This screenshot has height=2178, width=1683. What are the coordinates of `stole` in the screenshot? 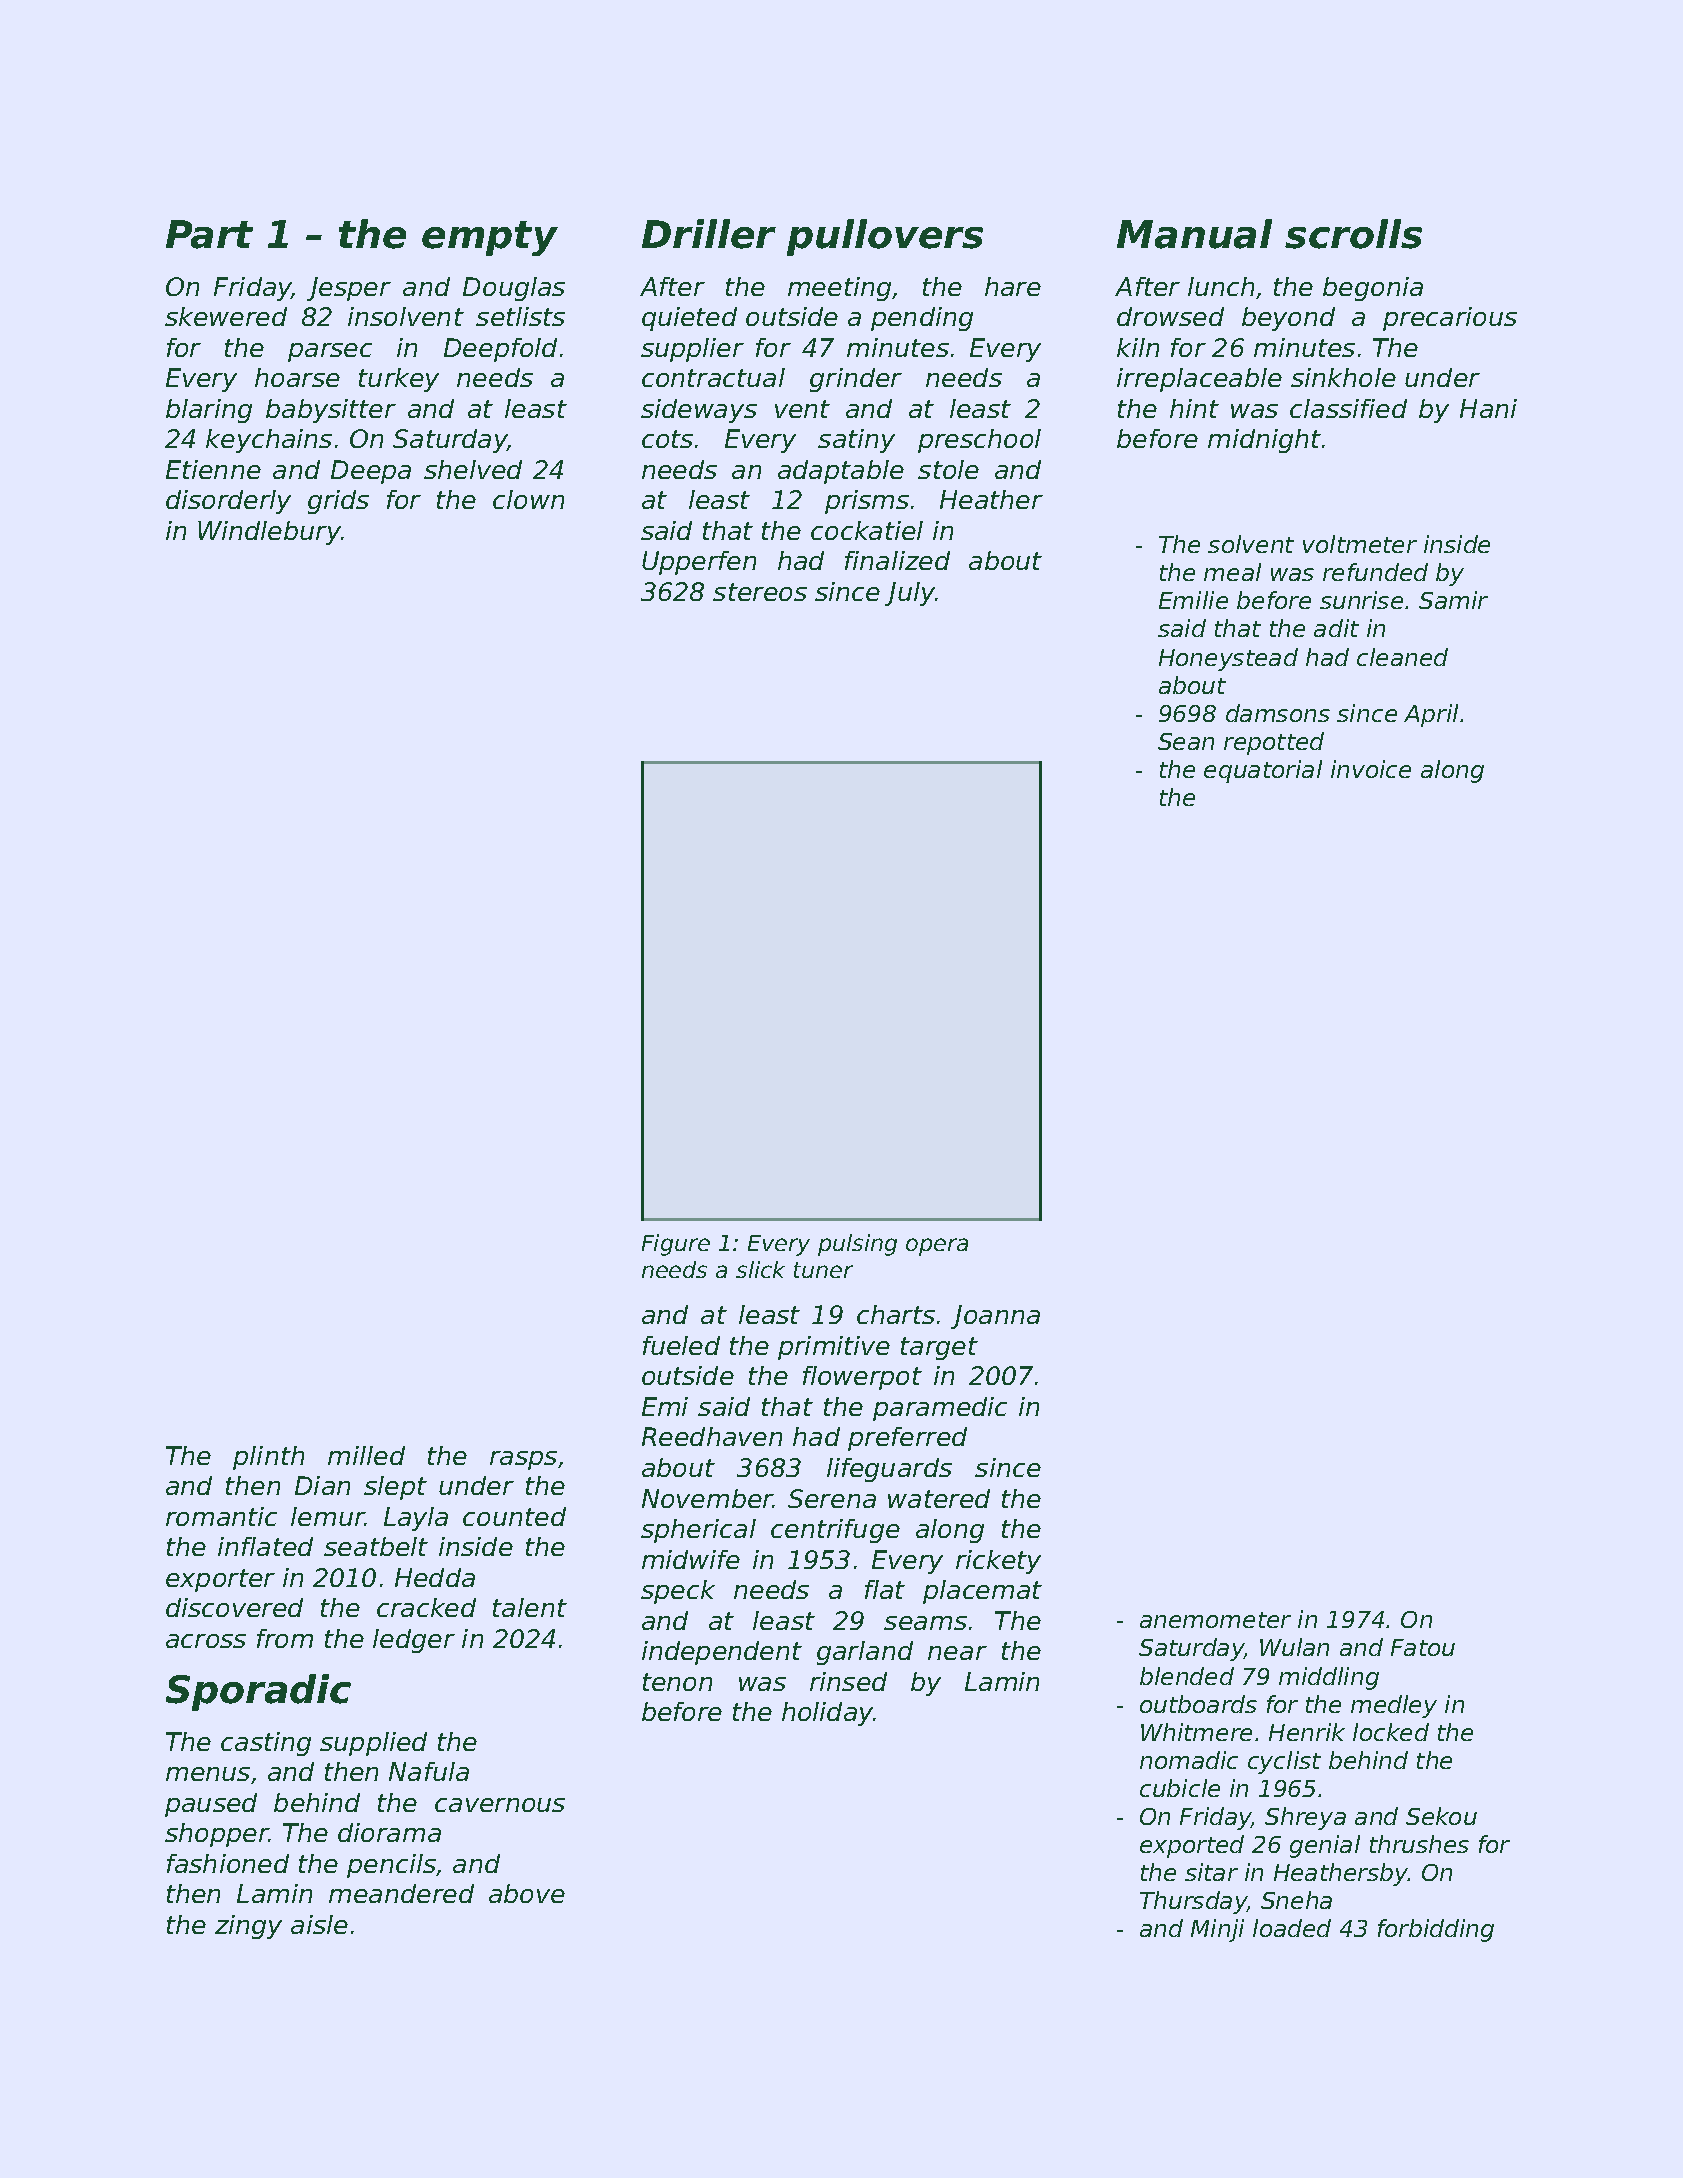 It's located at (948, 469).
